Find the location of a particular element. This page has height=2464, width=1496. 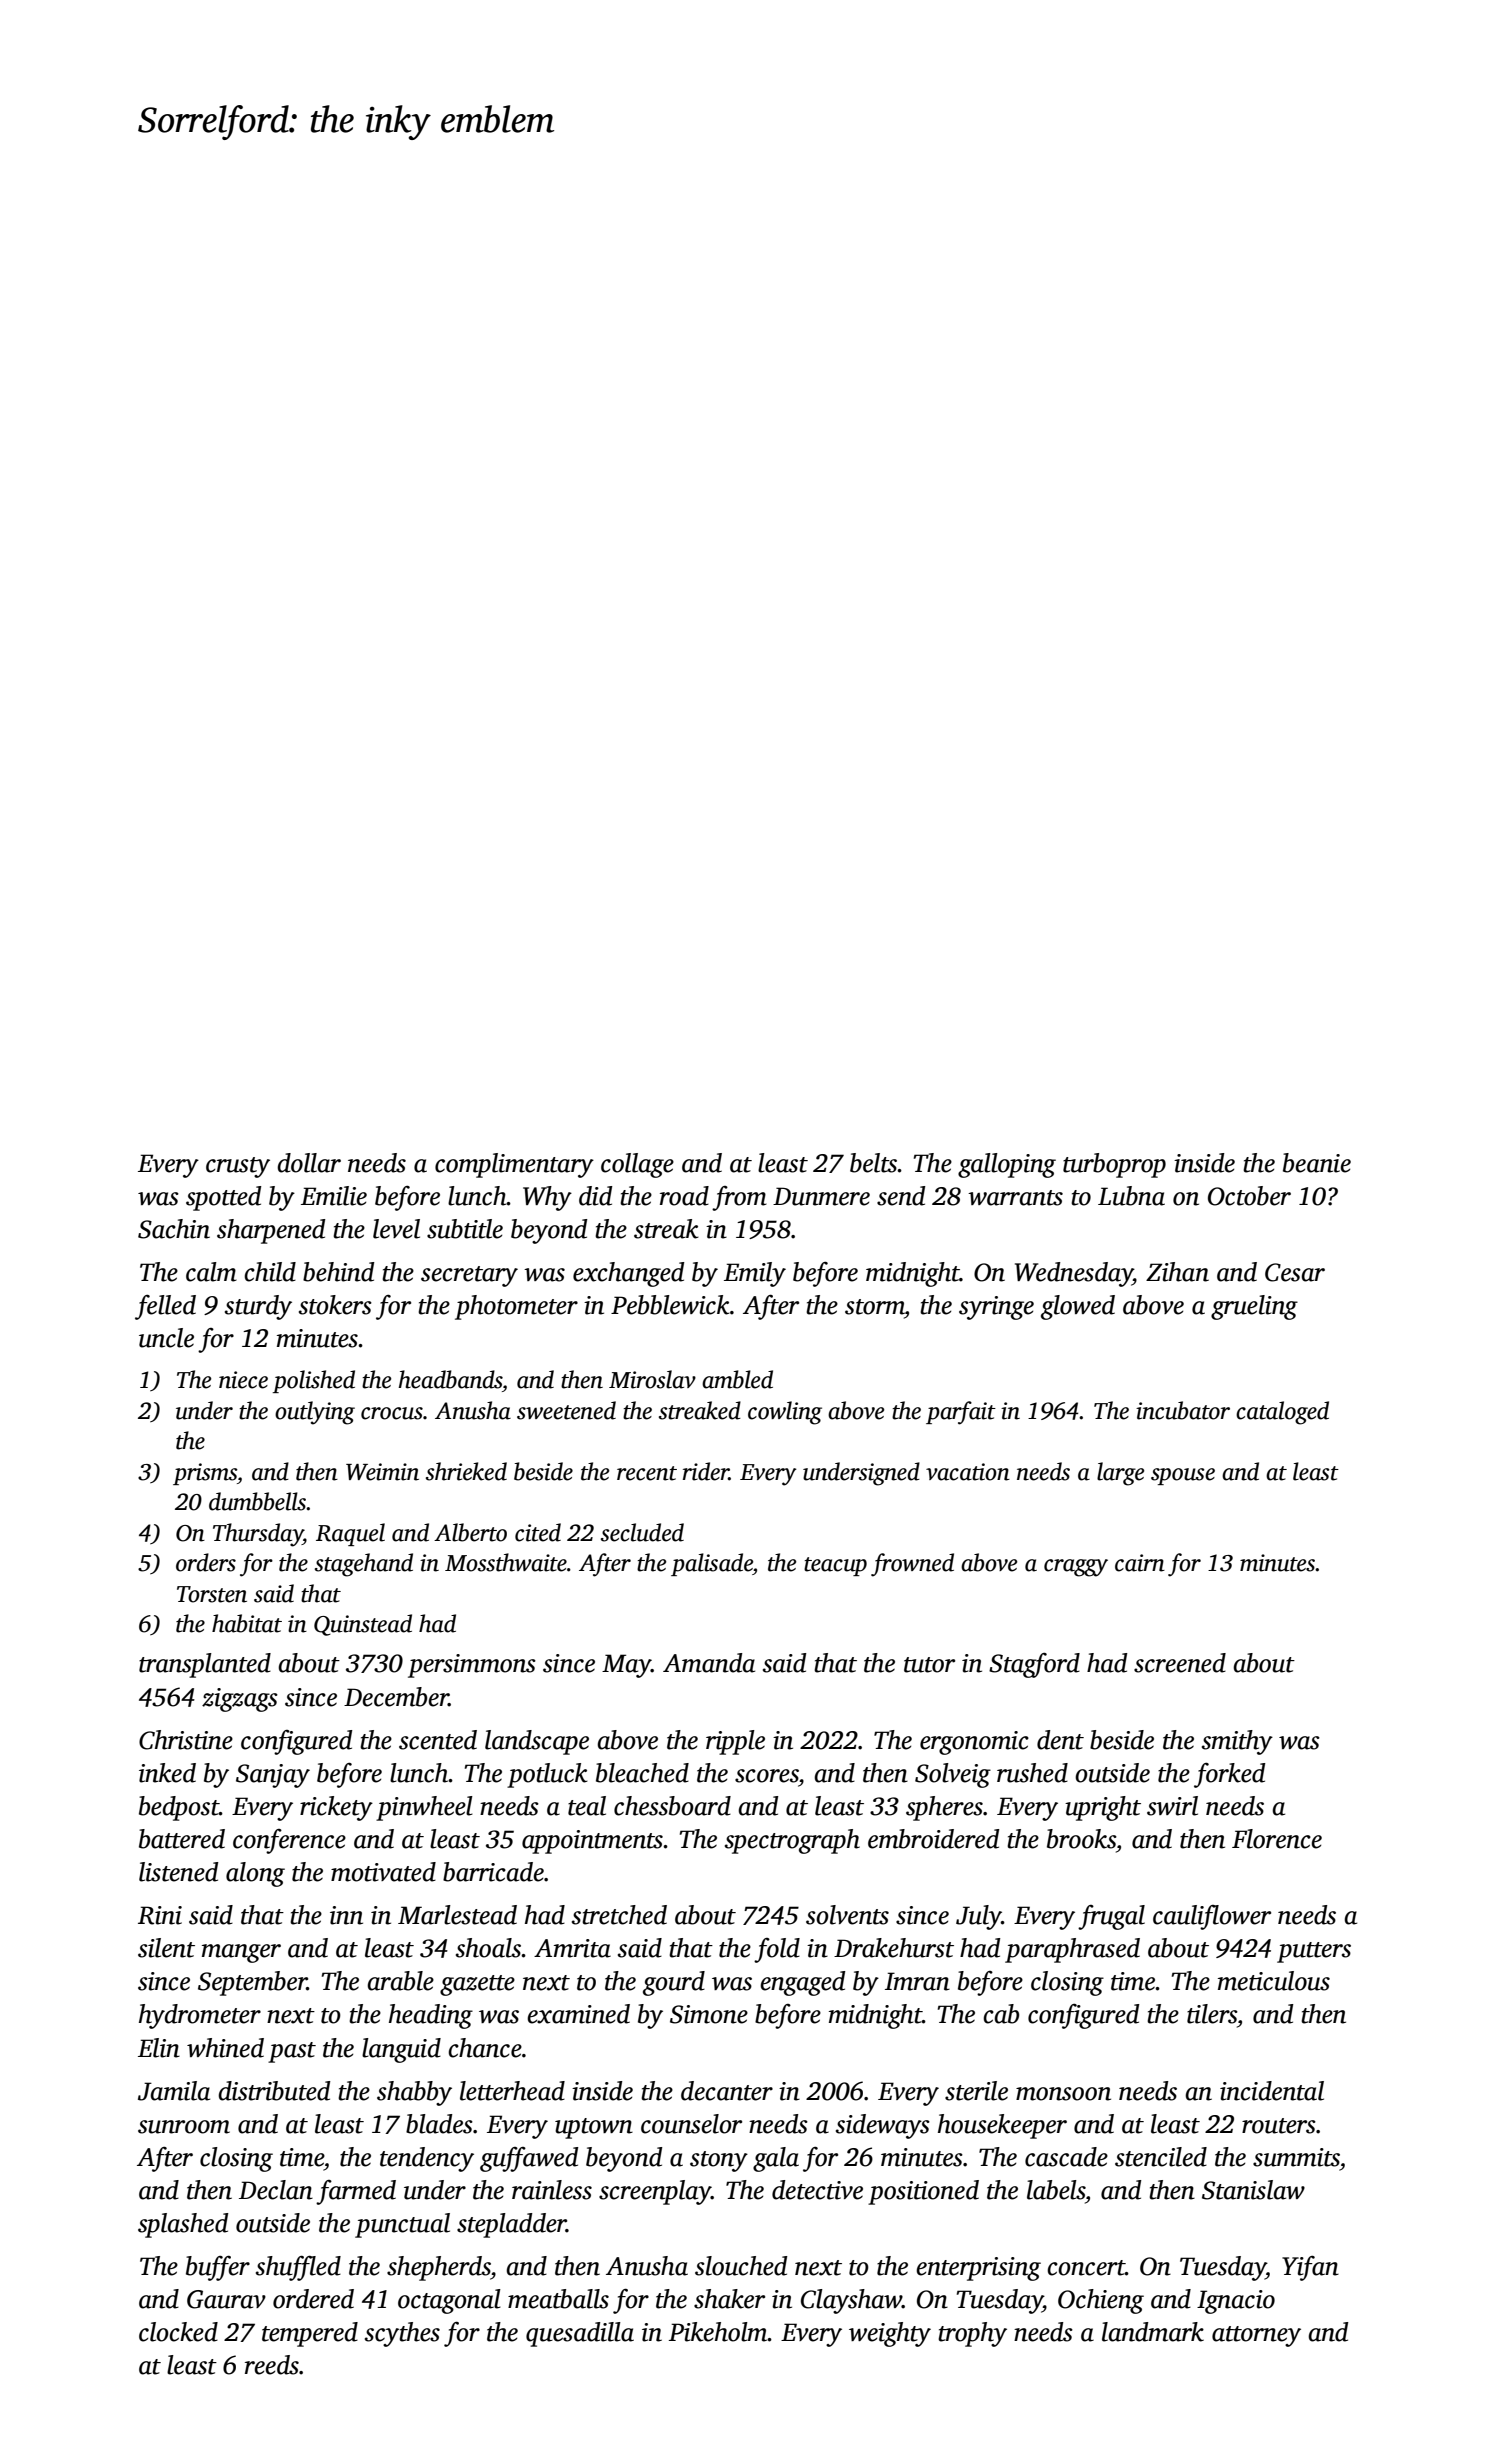

silent is located at coordinates (166, 1948).
